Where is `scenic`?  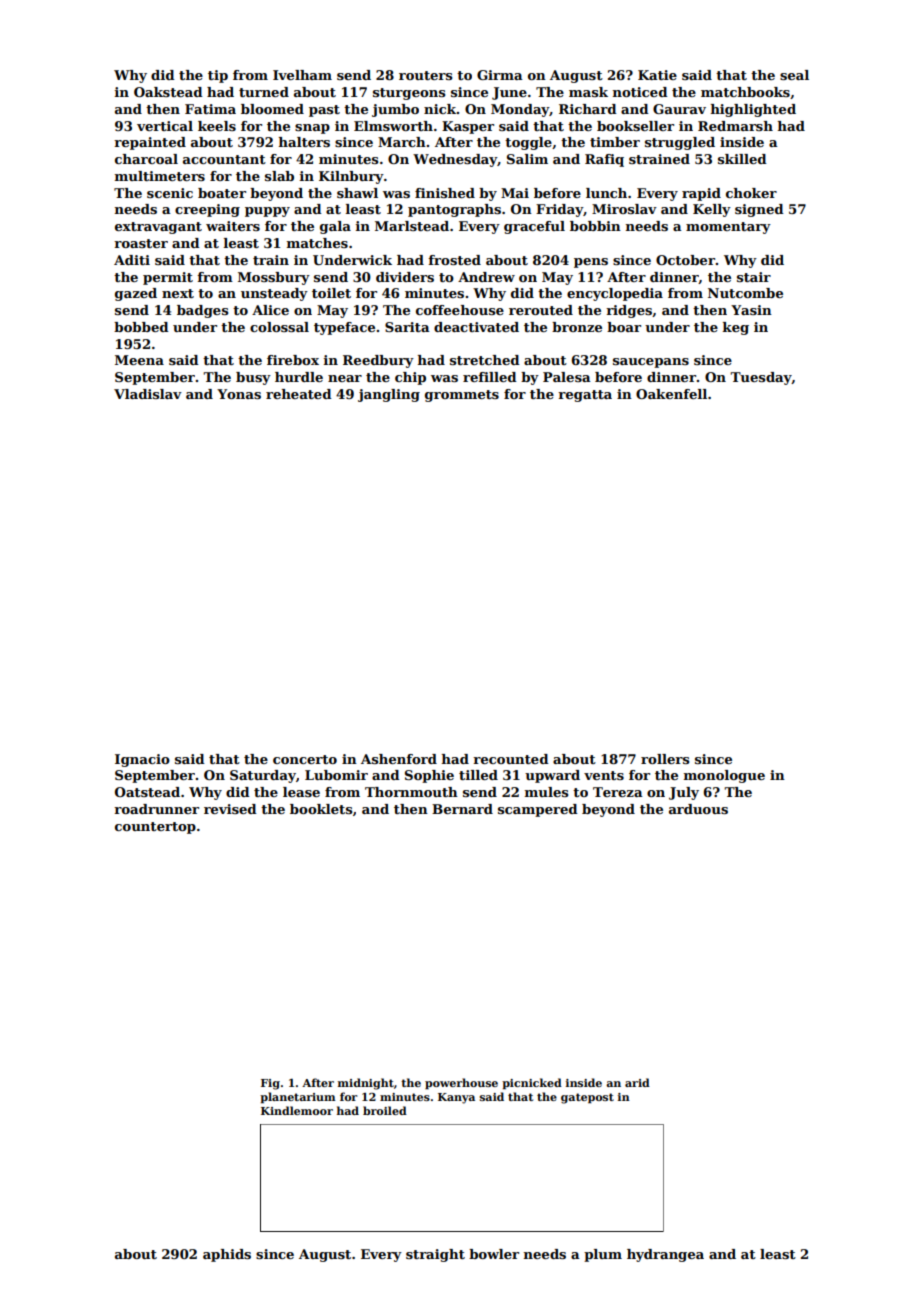 scenic is located at coordinates (170, 193).
